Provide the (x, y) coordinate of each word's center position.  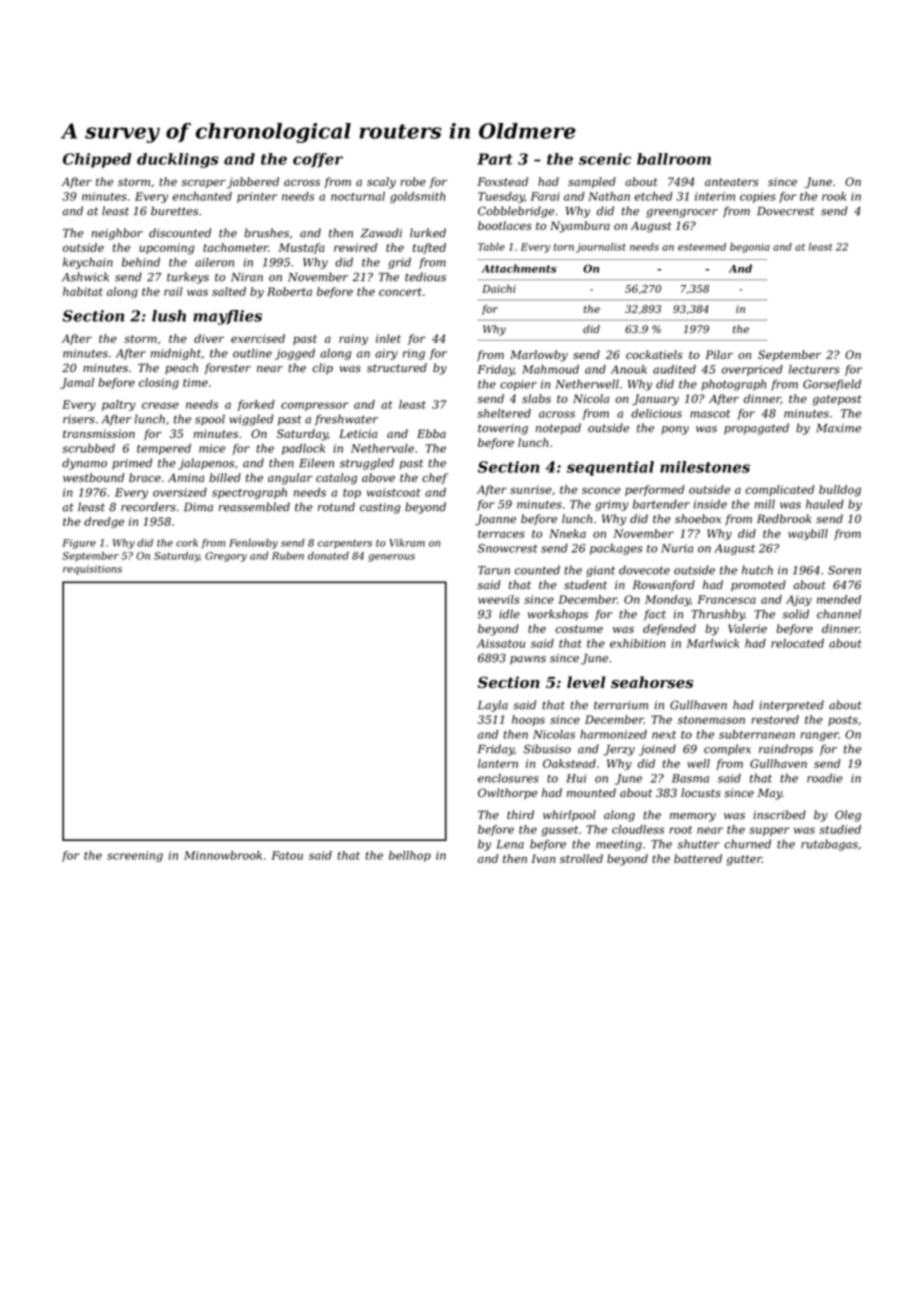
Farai (545, 196)
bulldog (840, 491)
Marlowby (539, 356)
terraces (501, 534)
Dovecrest (785, 211)
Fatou (287, 855)
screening (135, 856)
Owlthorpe (508, 793)
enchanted (202, 196)
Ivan (543, 858)
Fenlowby (253, 544)
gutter (744, 860)
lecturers (814, 369)
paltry (119, 405)
